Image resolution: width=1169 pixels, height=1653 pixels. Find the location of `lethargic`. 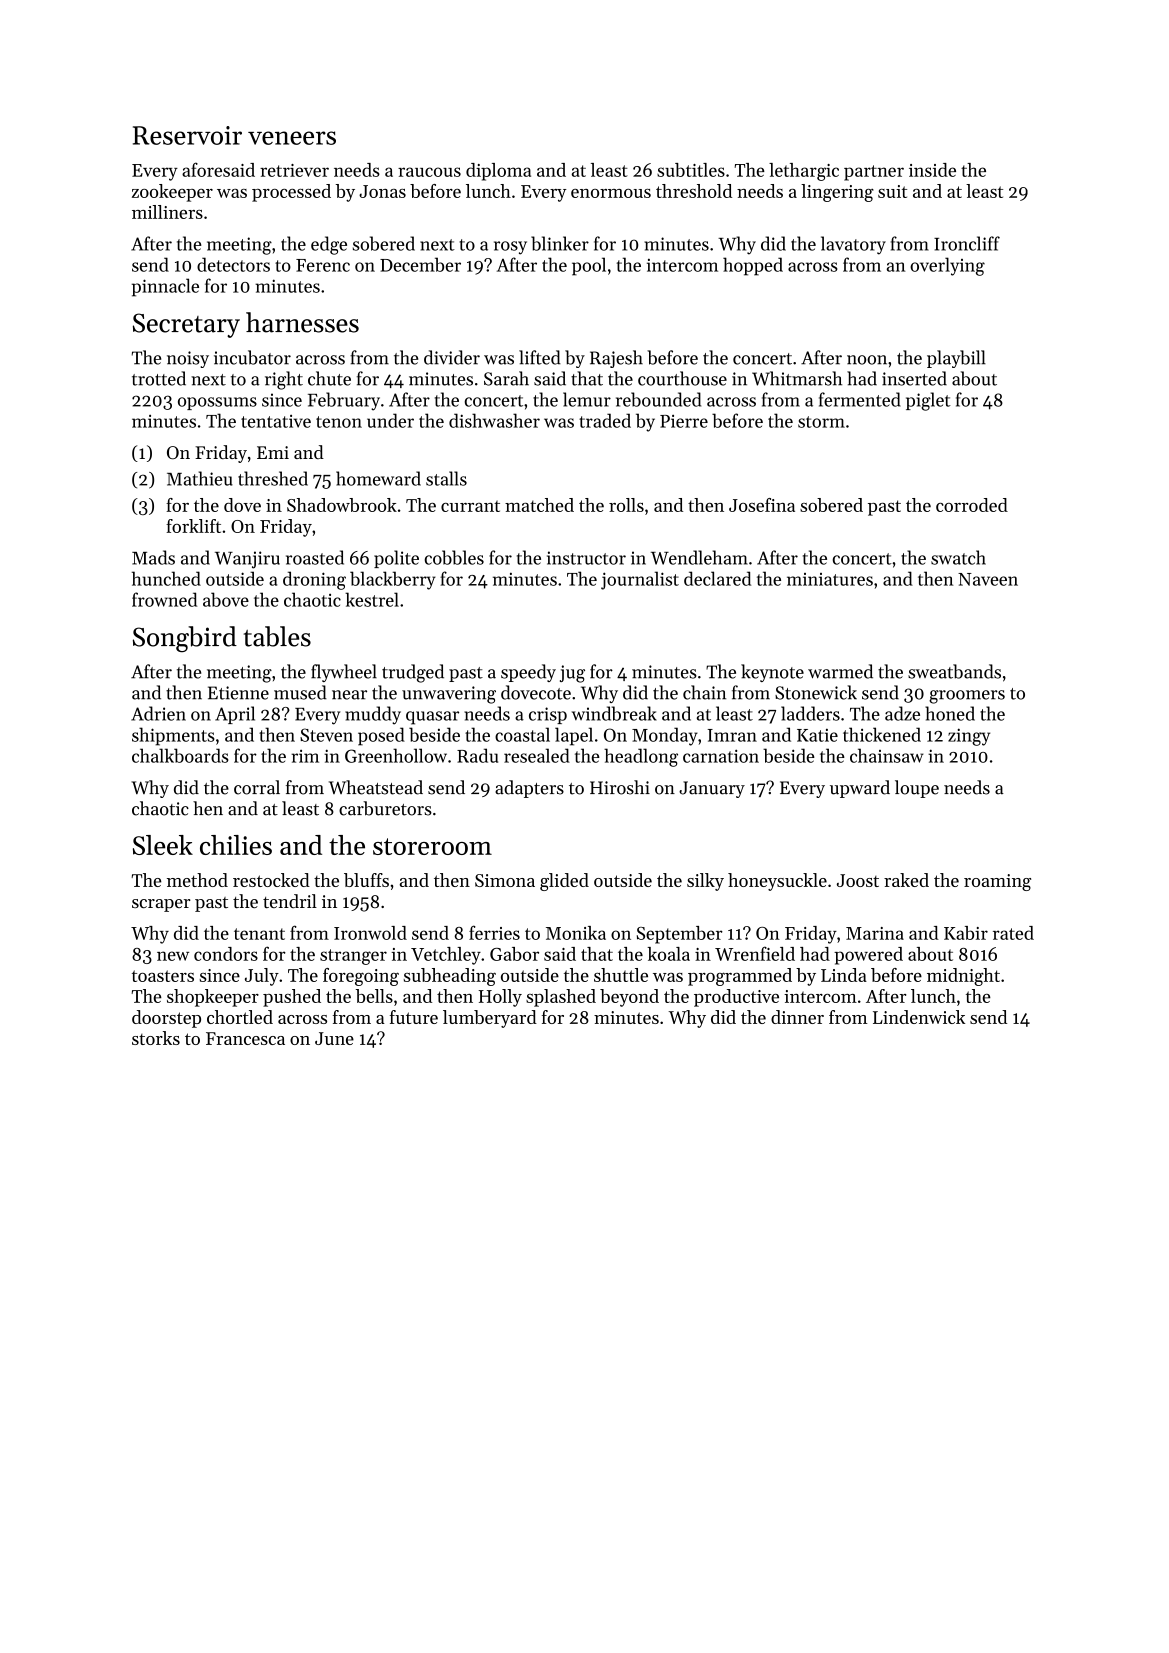

lethargic is located at coordinates (804, 172).
